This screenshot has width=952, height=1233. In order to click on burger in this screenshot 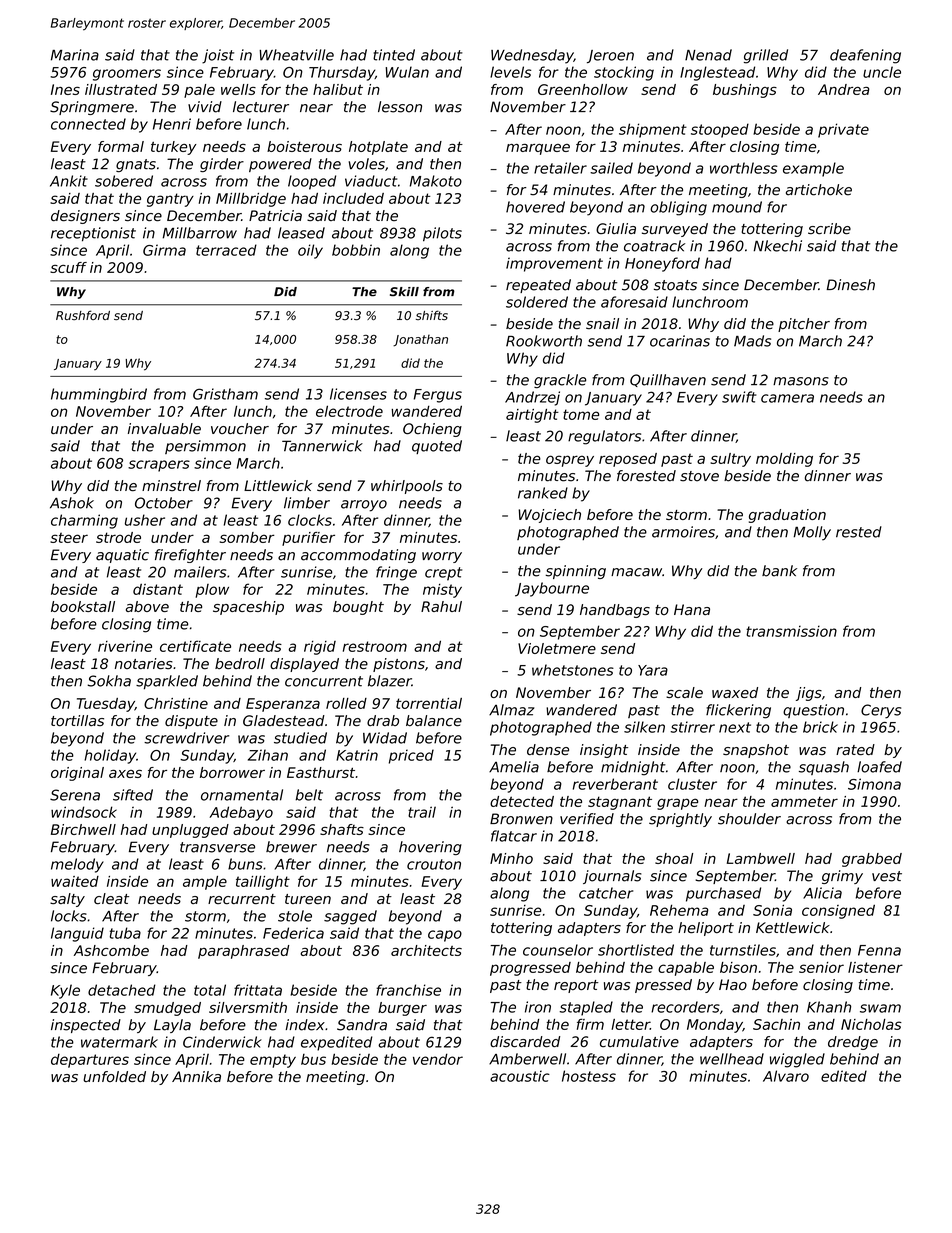, I will do `click(402, 1009)`.
